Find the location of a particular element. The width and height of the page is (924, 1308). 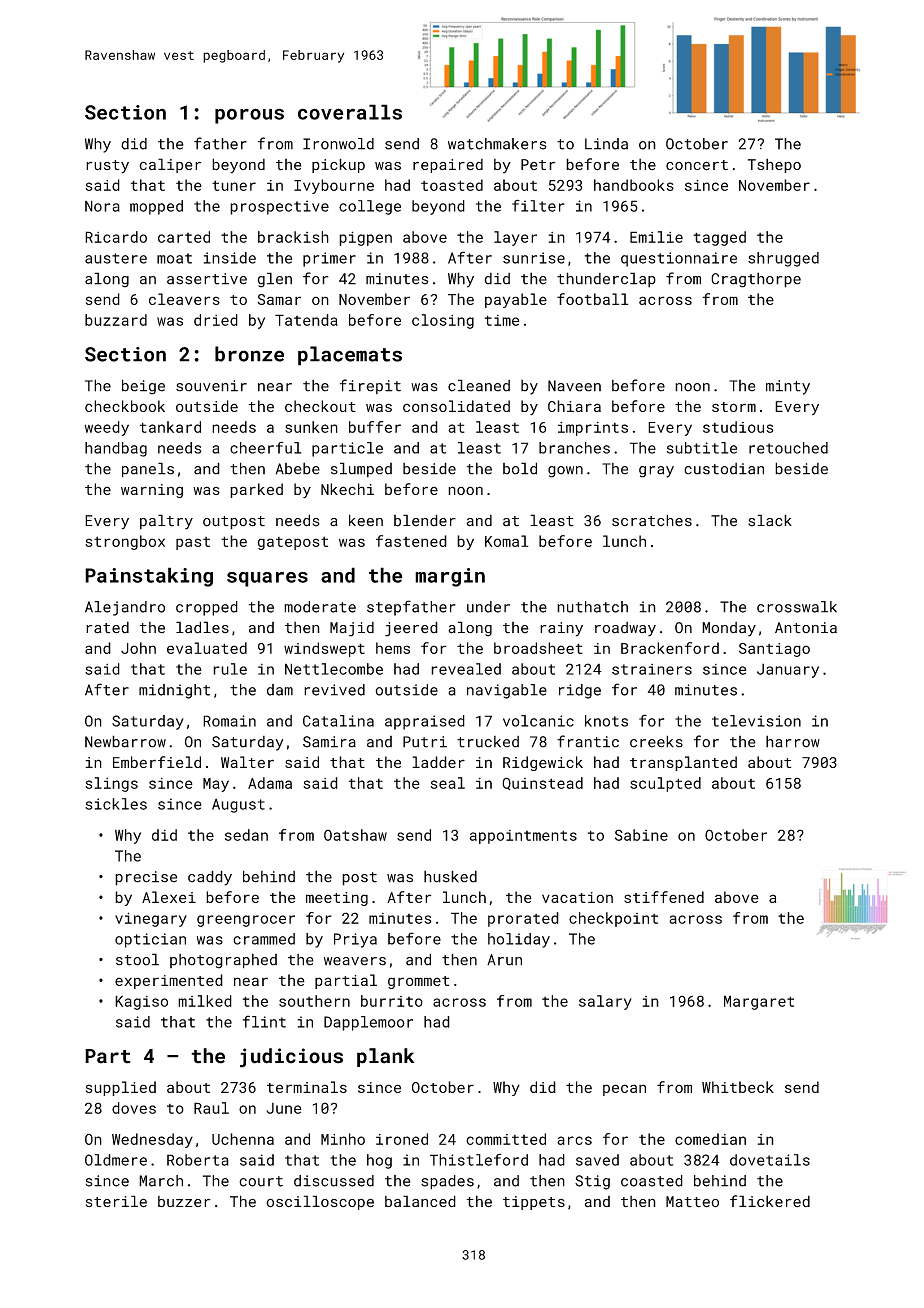

vacation is located at coordinates (577, 897).
